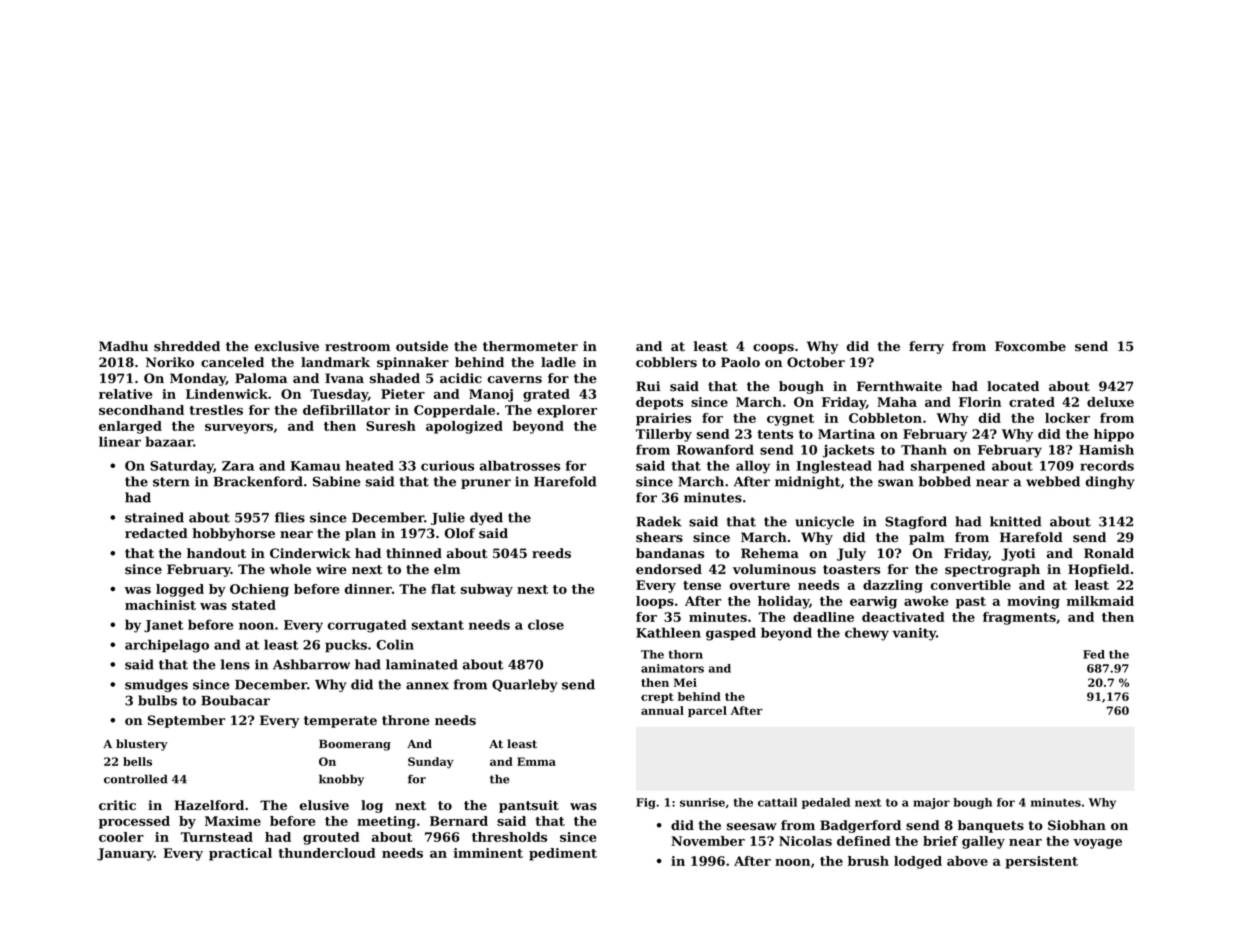 Image resolution: width=1233 pixels, height=952 pixels. I want to click on reeds, so click(551, 553).
